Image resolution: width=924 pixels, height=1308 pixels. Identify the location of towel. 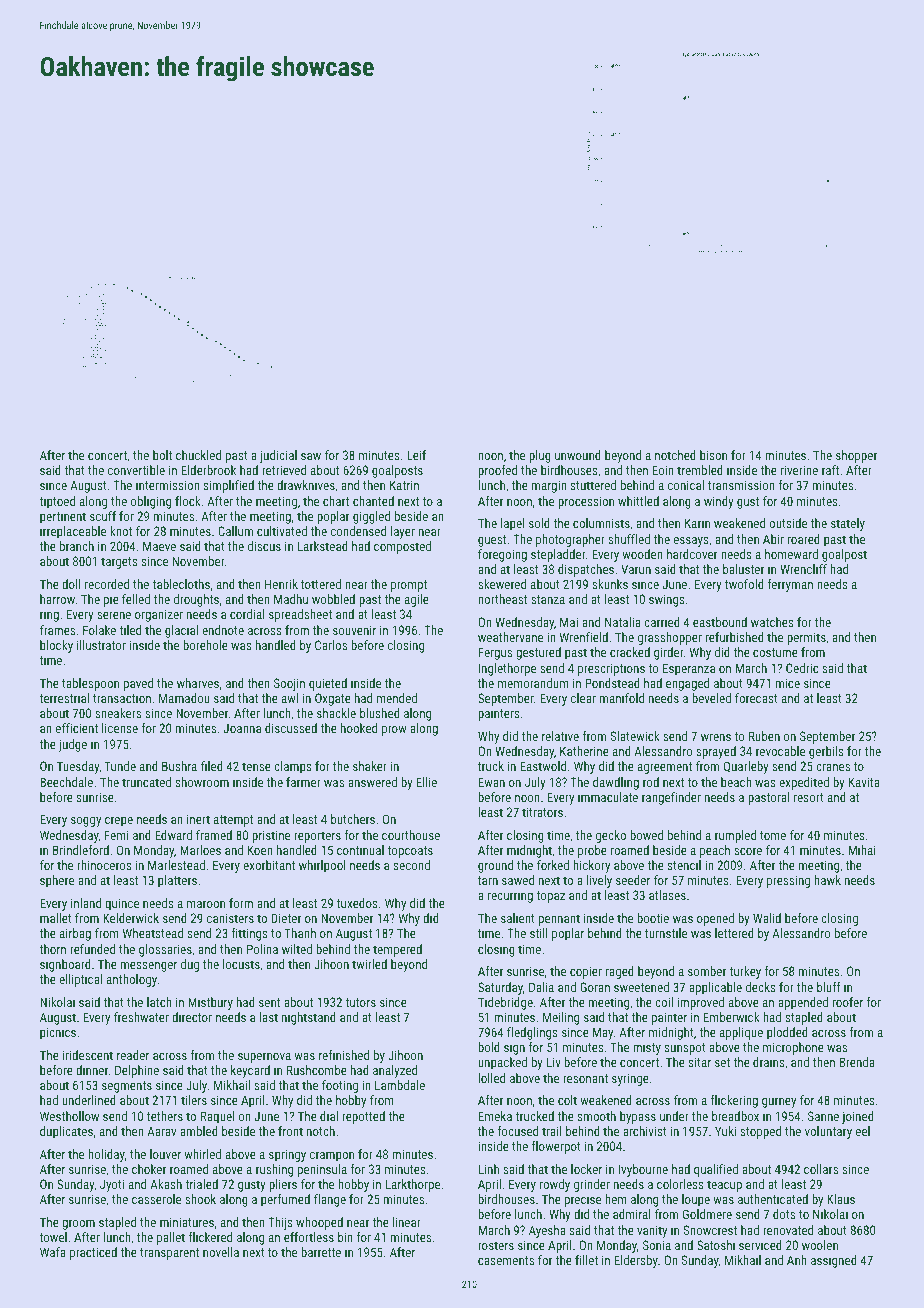
(53, 1237).
